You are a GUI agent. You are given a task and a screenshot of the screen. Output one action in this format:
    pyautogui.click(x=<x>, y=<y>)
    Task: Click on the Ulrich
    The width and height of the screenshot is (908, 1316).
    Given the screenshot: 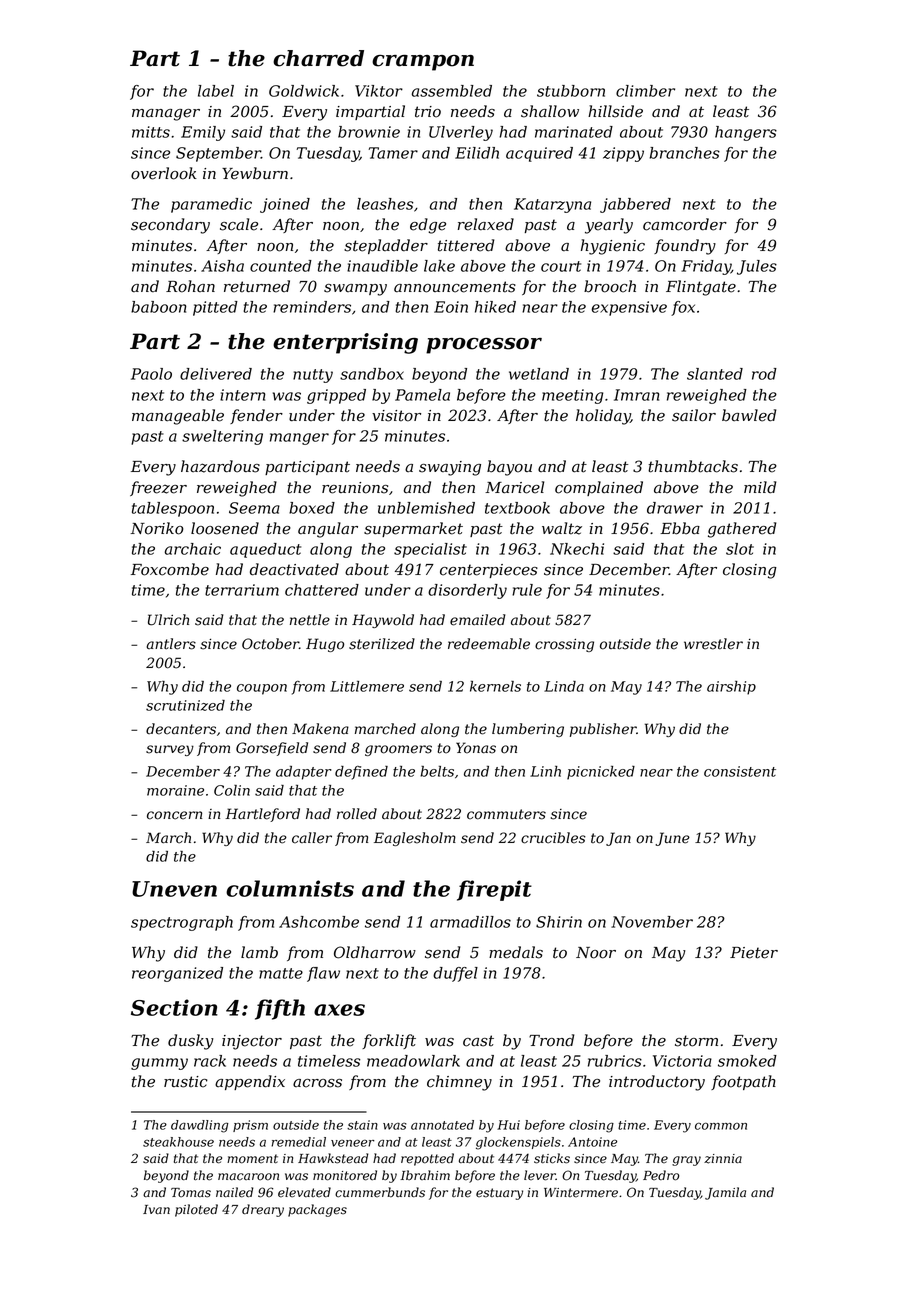 What is the action you would take?
    pyautogui.click(x=168, y=620)
